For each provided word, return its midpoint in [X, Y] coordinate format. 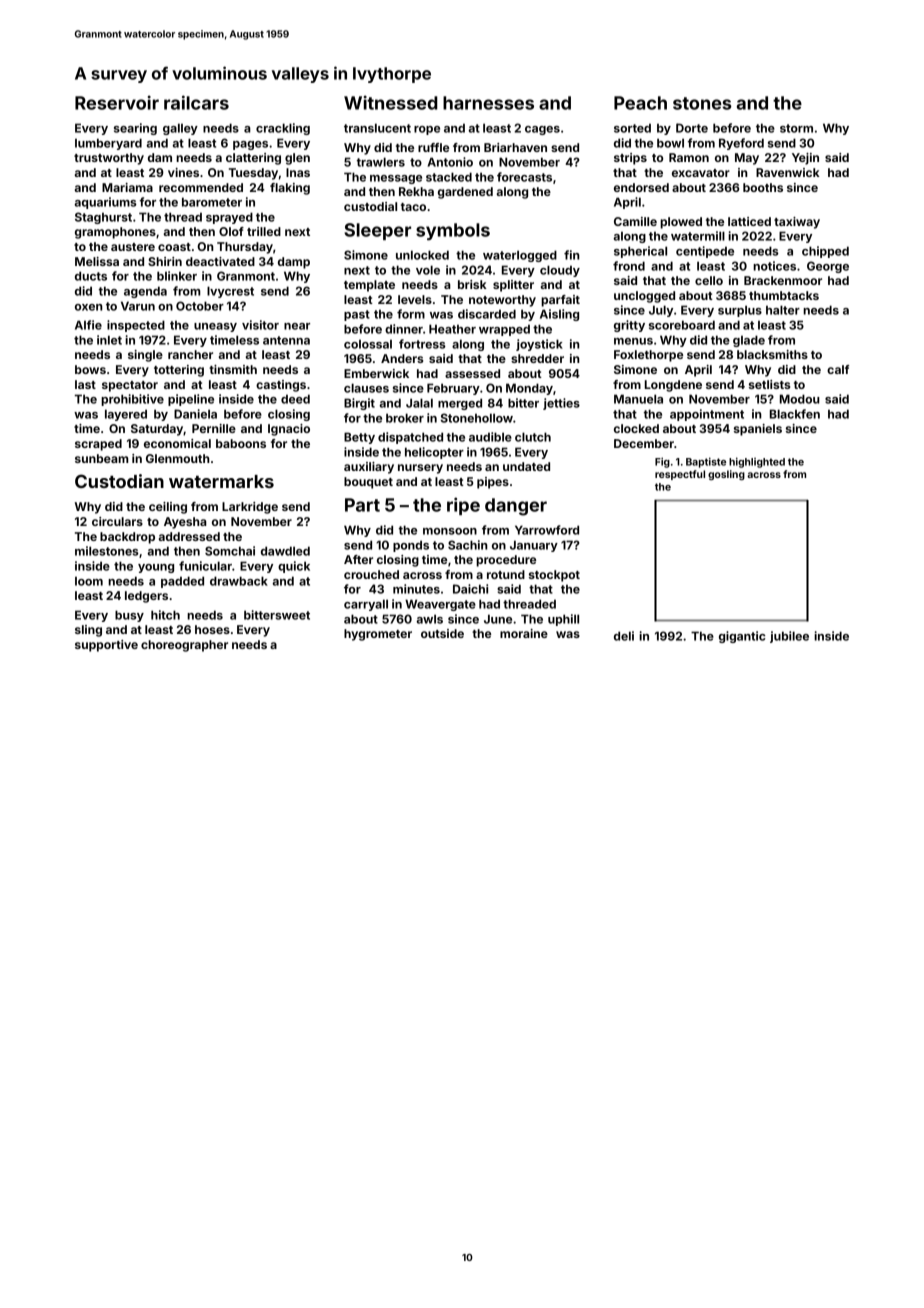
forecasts [524, 177]
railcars [196, 102]
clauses [366, 388]
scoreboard [682, 325]
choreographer [184, 646]
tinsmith [233, 369]
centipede [705, 252]
